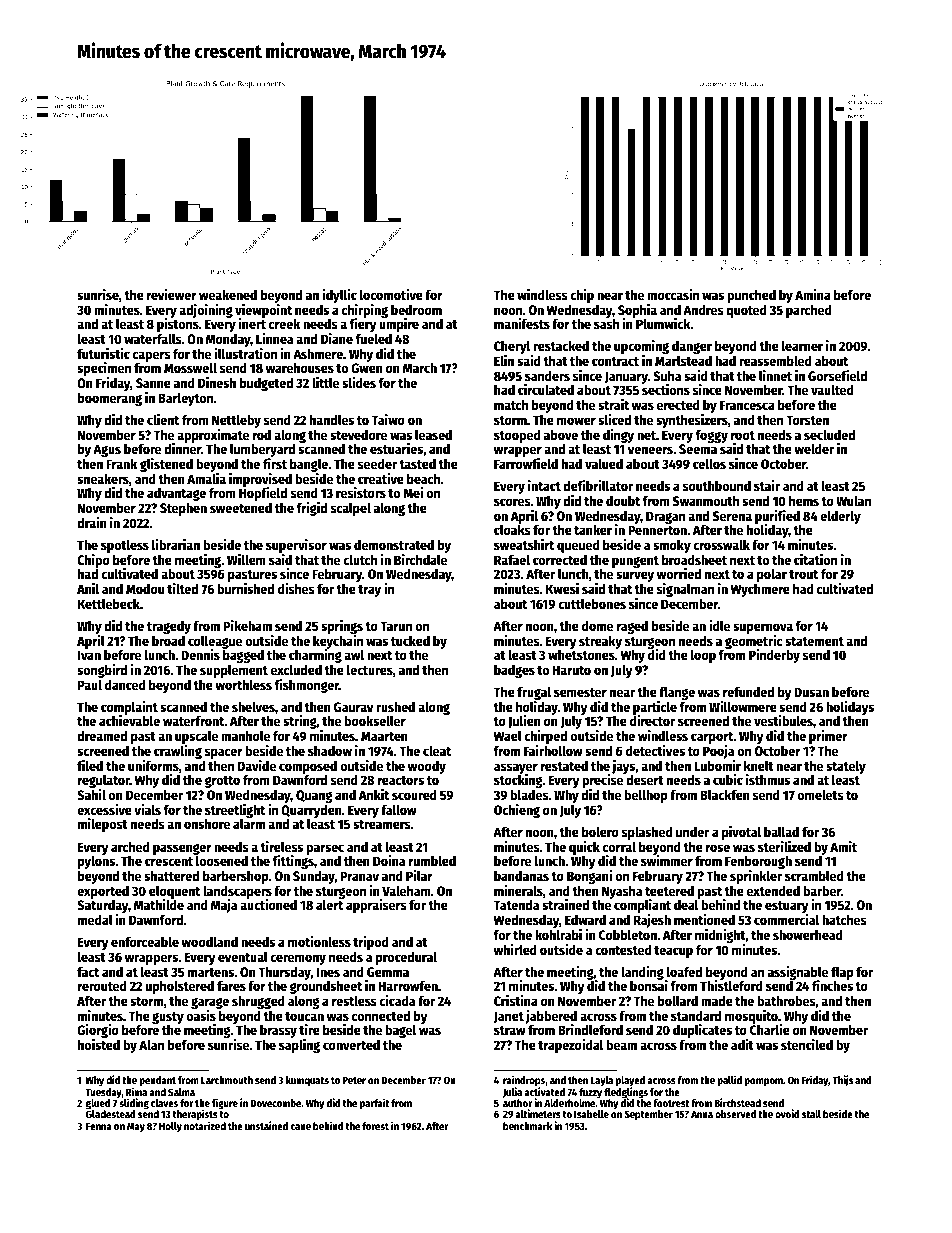  Describe the element at coordinates (777, 517) in the page. I see `purified` at that location.
